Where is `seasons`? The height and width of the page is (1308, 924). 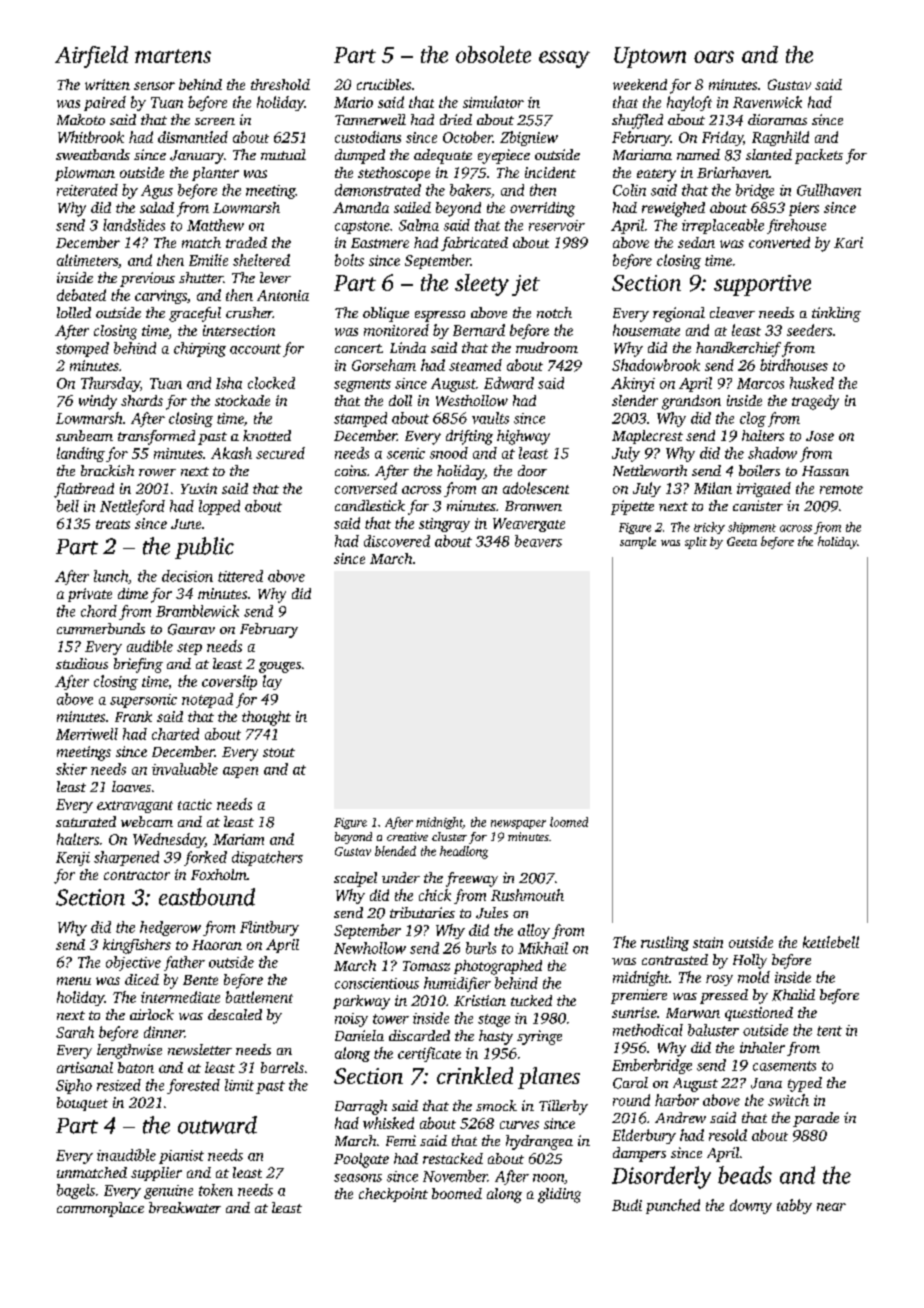
seasons is located at coordinates (358, 1178).
